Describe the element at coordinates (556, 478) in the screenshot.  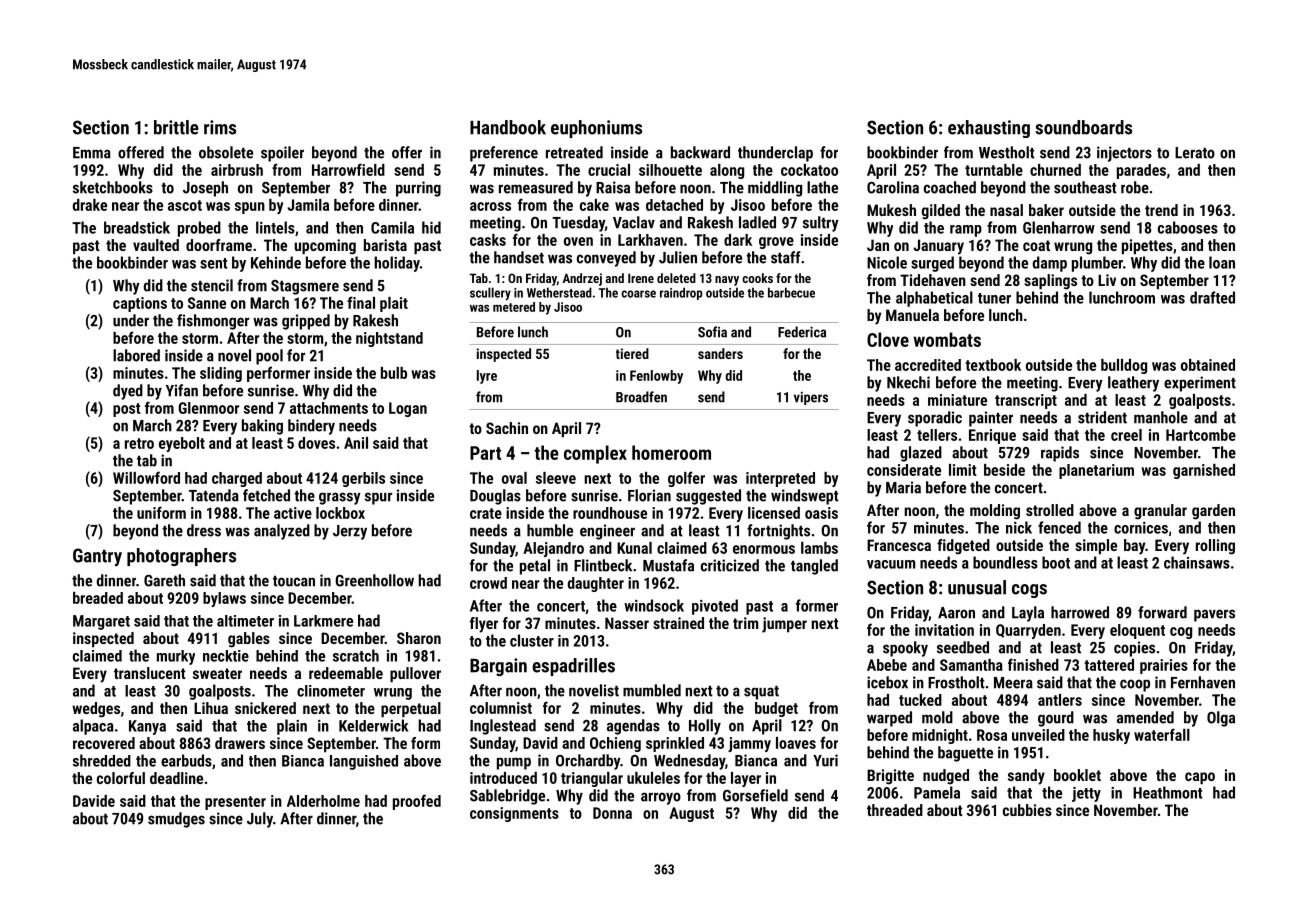
I see `sleeve` at that location.
